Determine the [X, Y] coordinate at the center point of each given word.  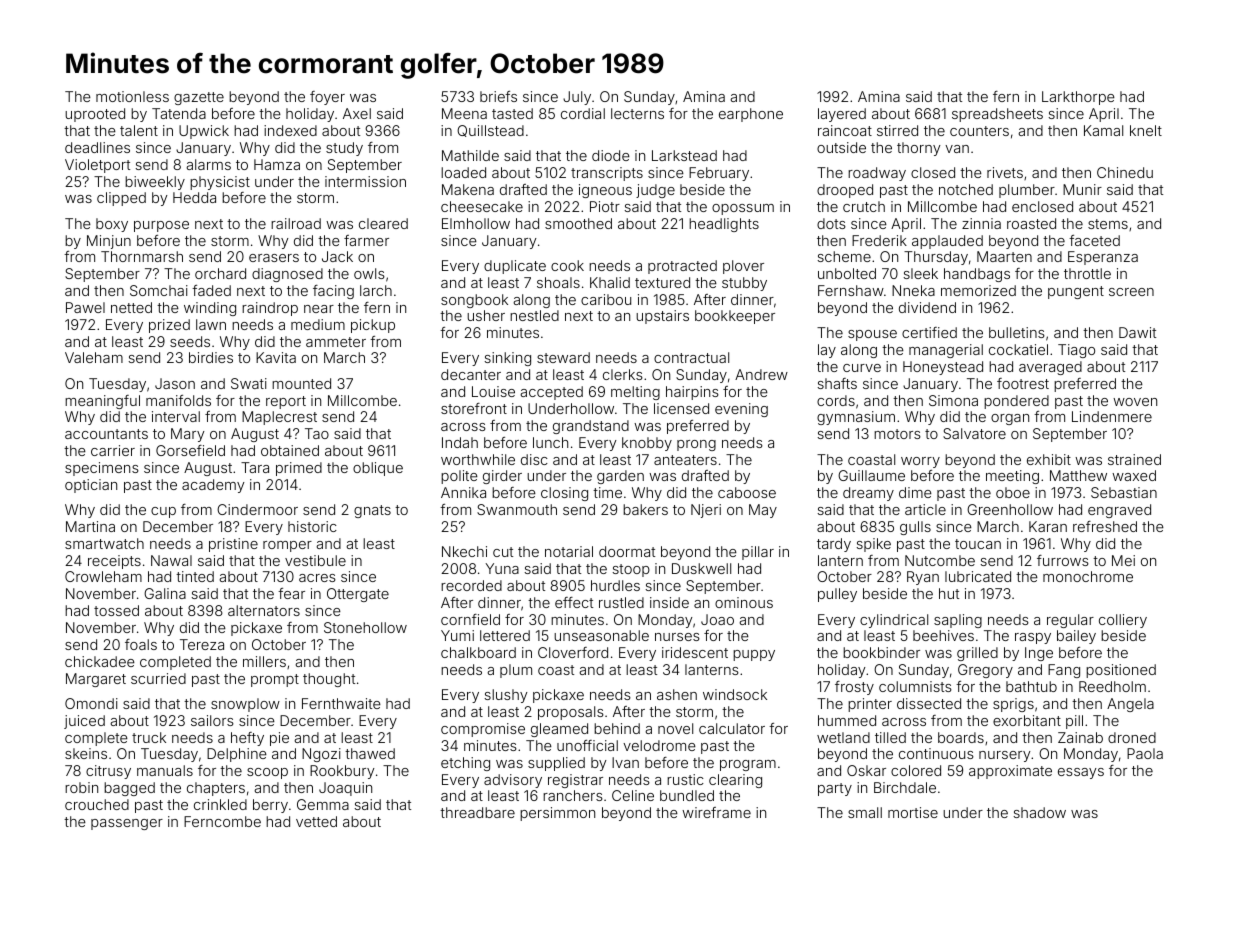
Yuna [502, 568]
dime [915, 492]
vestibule [315, 560]
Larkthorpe [1078, 98]
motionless [132, 96]
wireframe [716, 812]
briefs [498, 96]
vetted [316, 821]
